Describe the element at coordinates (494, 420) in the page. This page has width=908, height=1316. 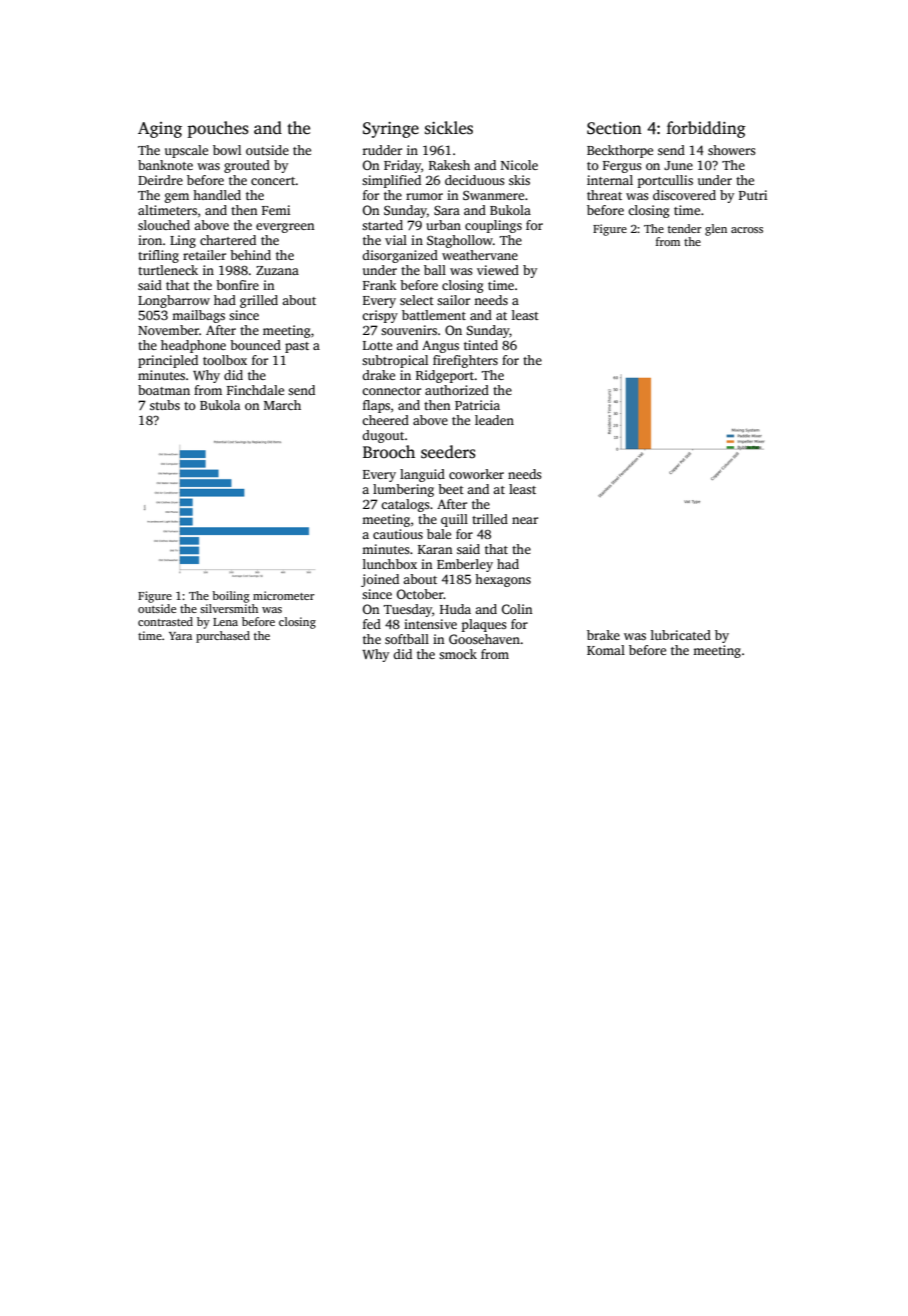
I see `leaden` at that location.
